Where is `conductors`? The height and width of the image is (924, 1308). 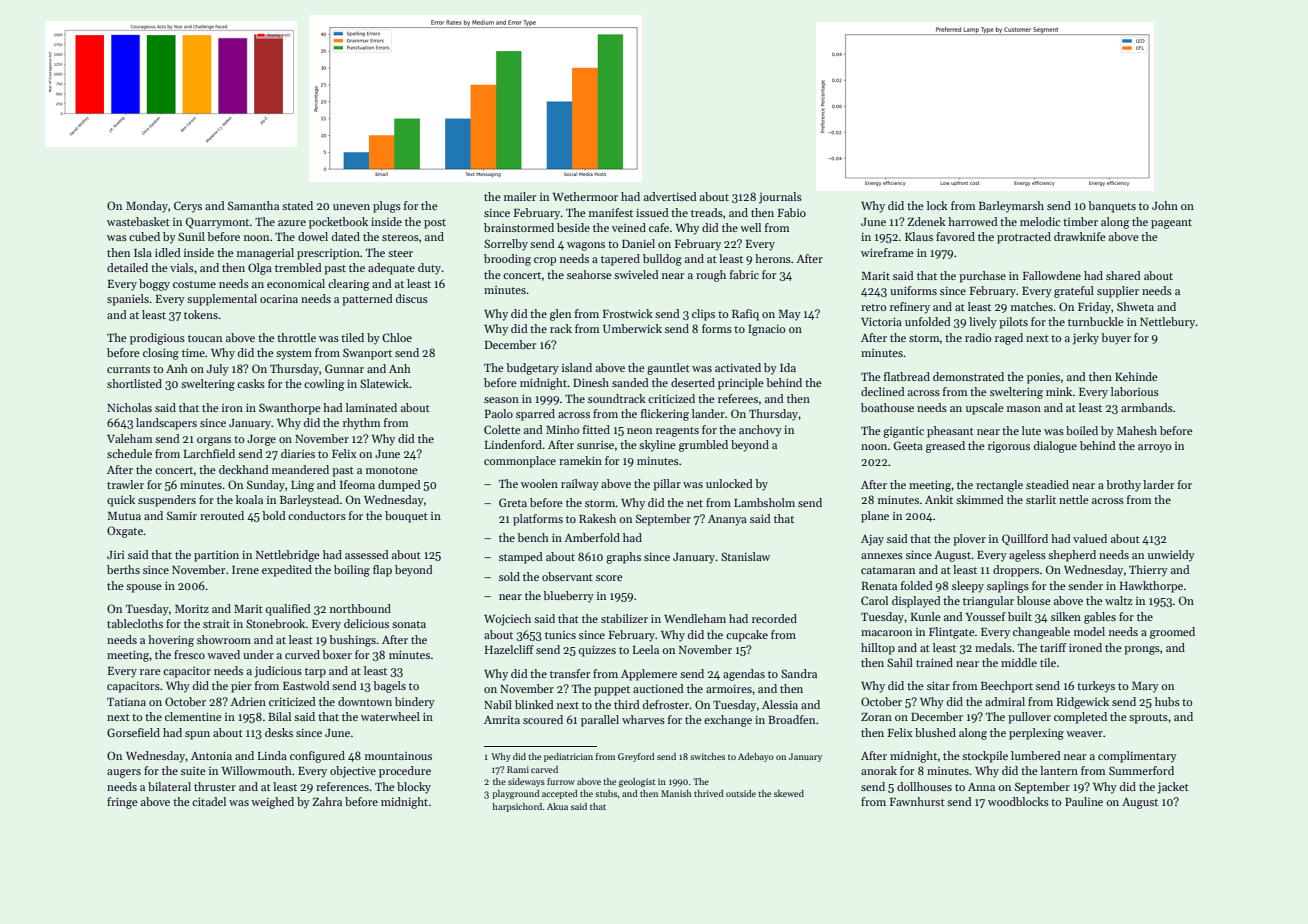 conductors is located at coordinates (317, 515).
